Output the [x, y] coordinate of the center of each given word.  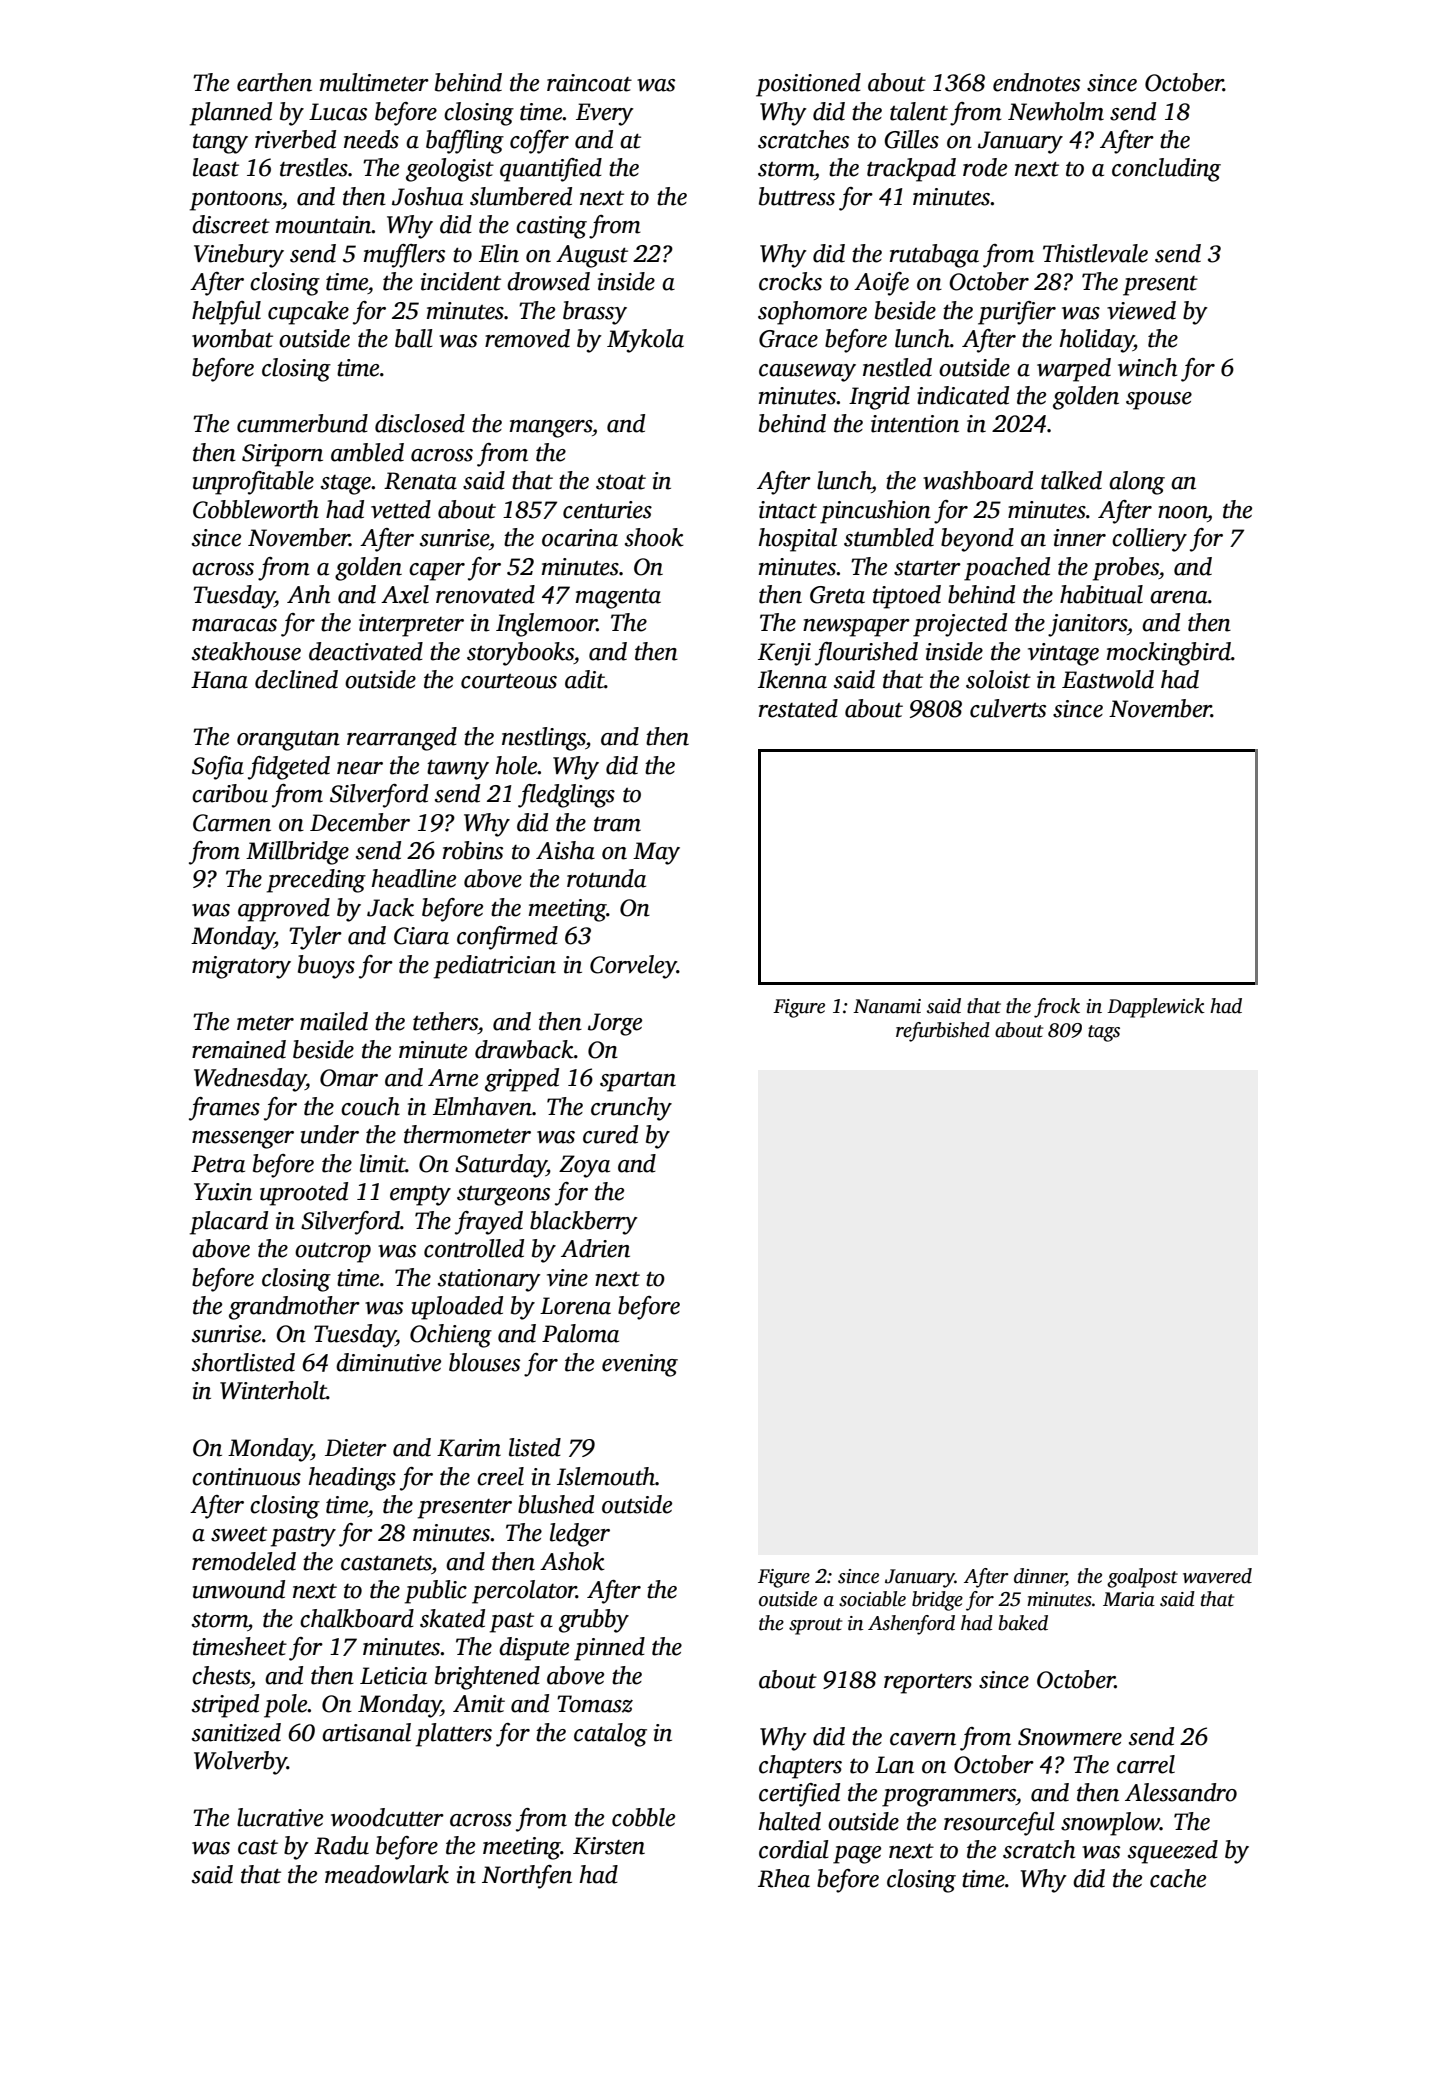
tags [1104, 1033]
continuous [246, 1477]
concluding [1166, 170]
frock [1057, 1008]
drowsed [548, 281]
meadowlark [387, 1874]
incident [461, 281]
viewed [1141, 310]
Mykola [645, 341]
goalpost [1142, 1578]
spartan [638, 1082]
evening [640, 1365]
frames [224, 1109]
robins [473, 850]
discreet [231, 224]
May [656, 853]
